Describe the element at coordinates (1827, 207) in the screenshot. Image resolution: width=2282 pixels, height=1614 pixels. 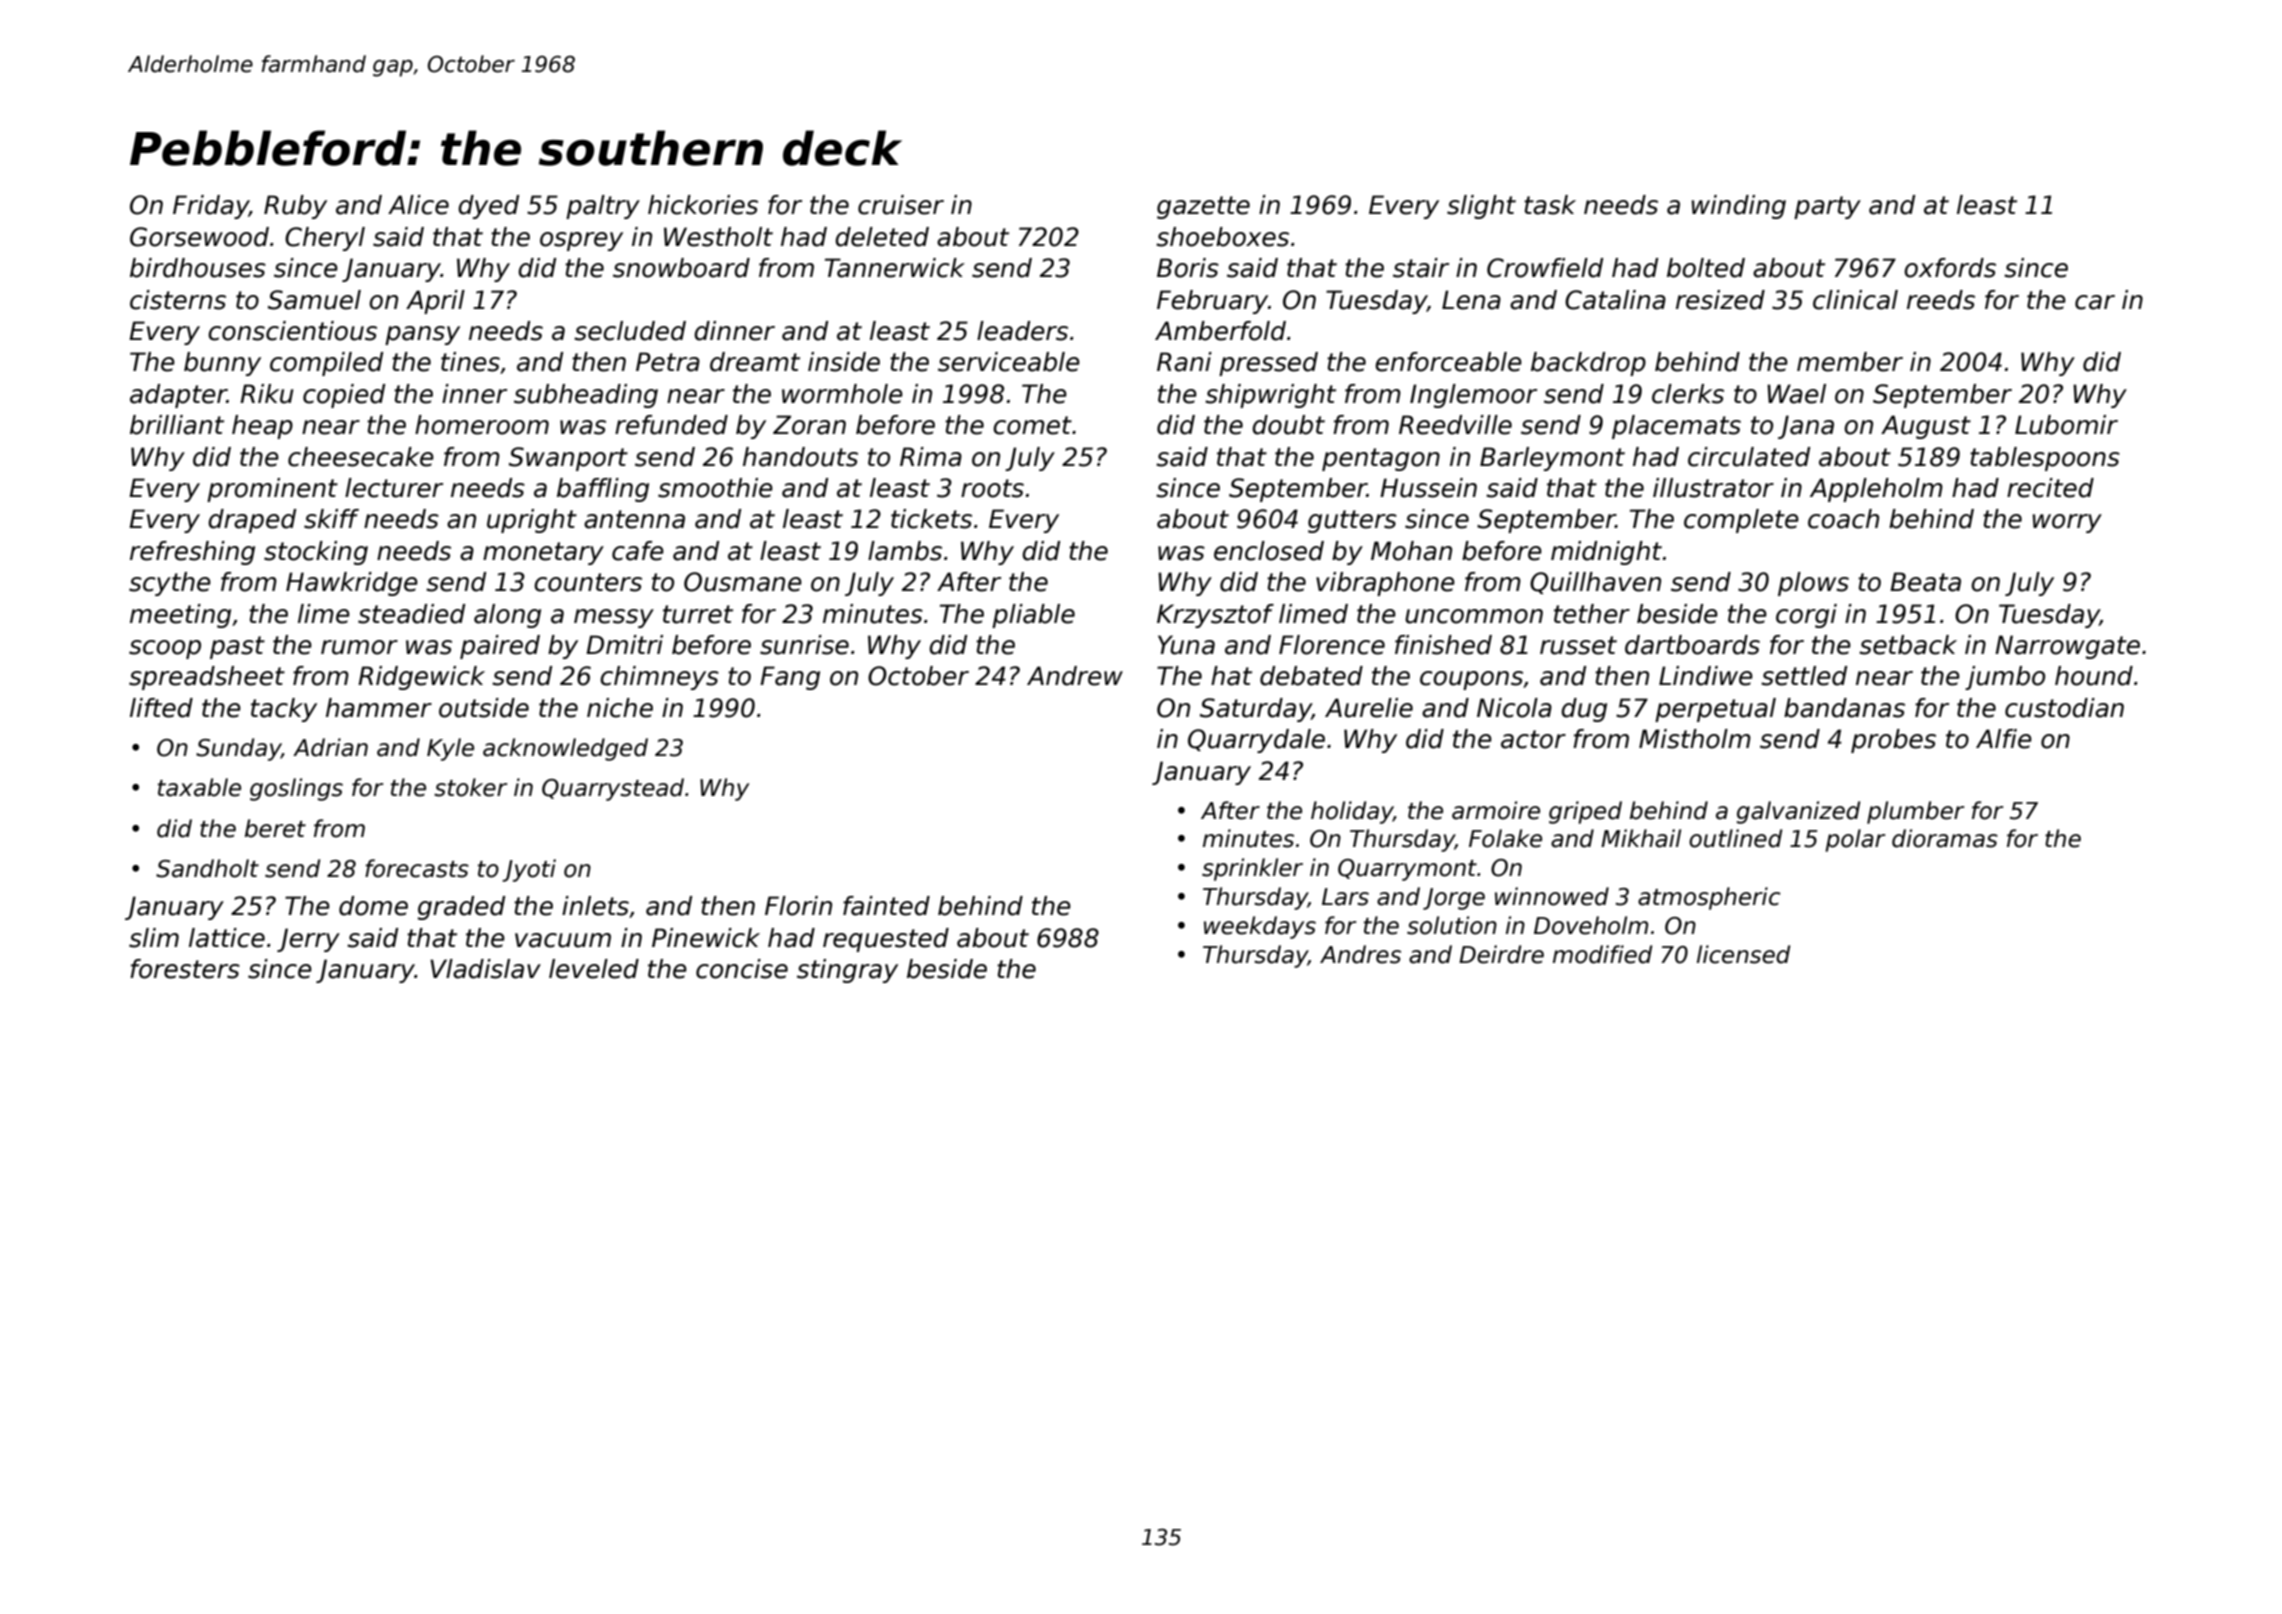
I see `party` at that location.
